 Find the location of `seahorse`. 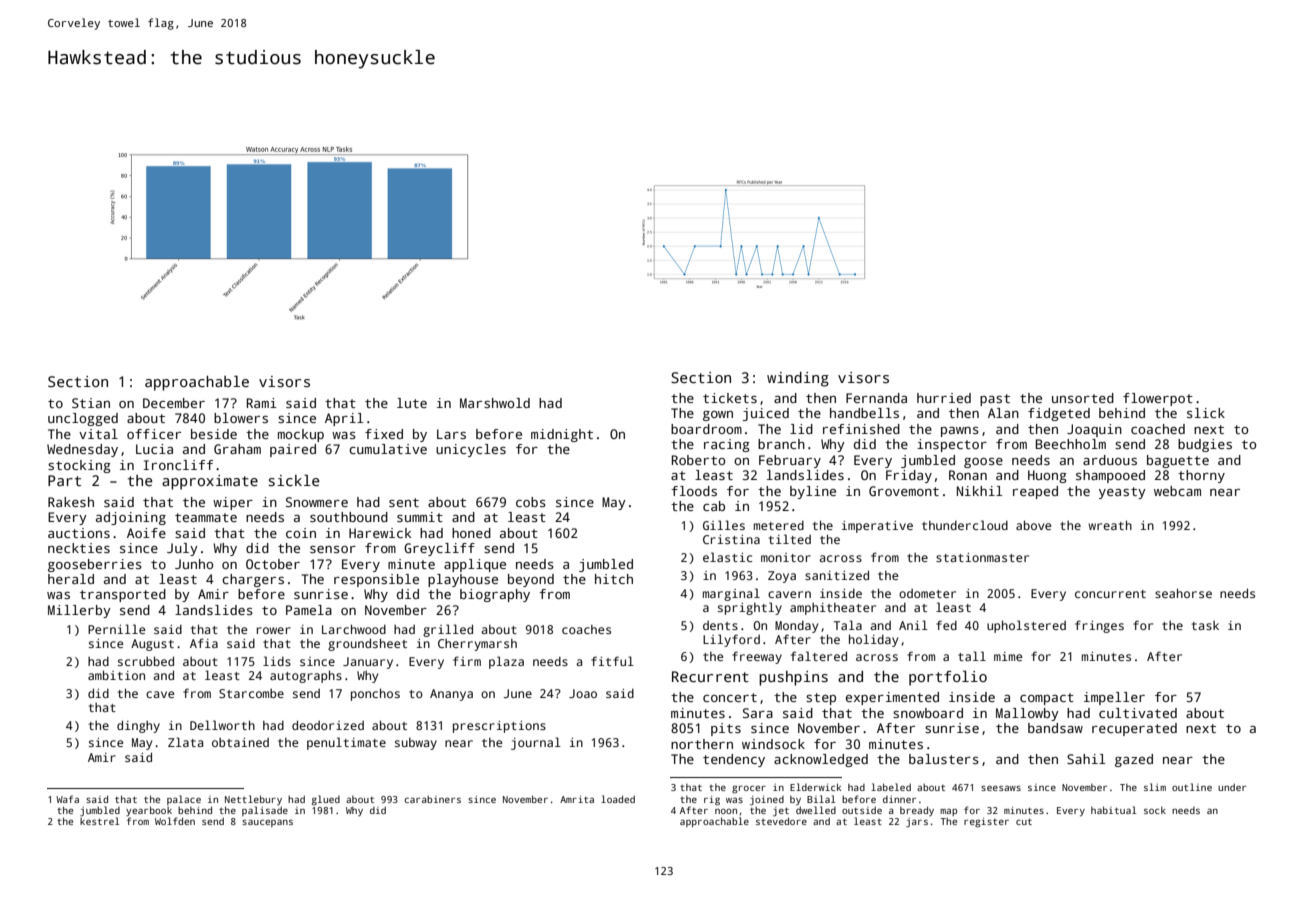

seahorse is located at coordinates (1183, 593).
